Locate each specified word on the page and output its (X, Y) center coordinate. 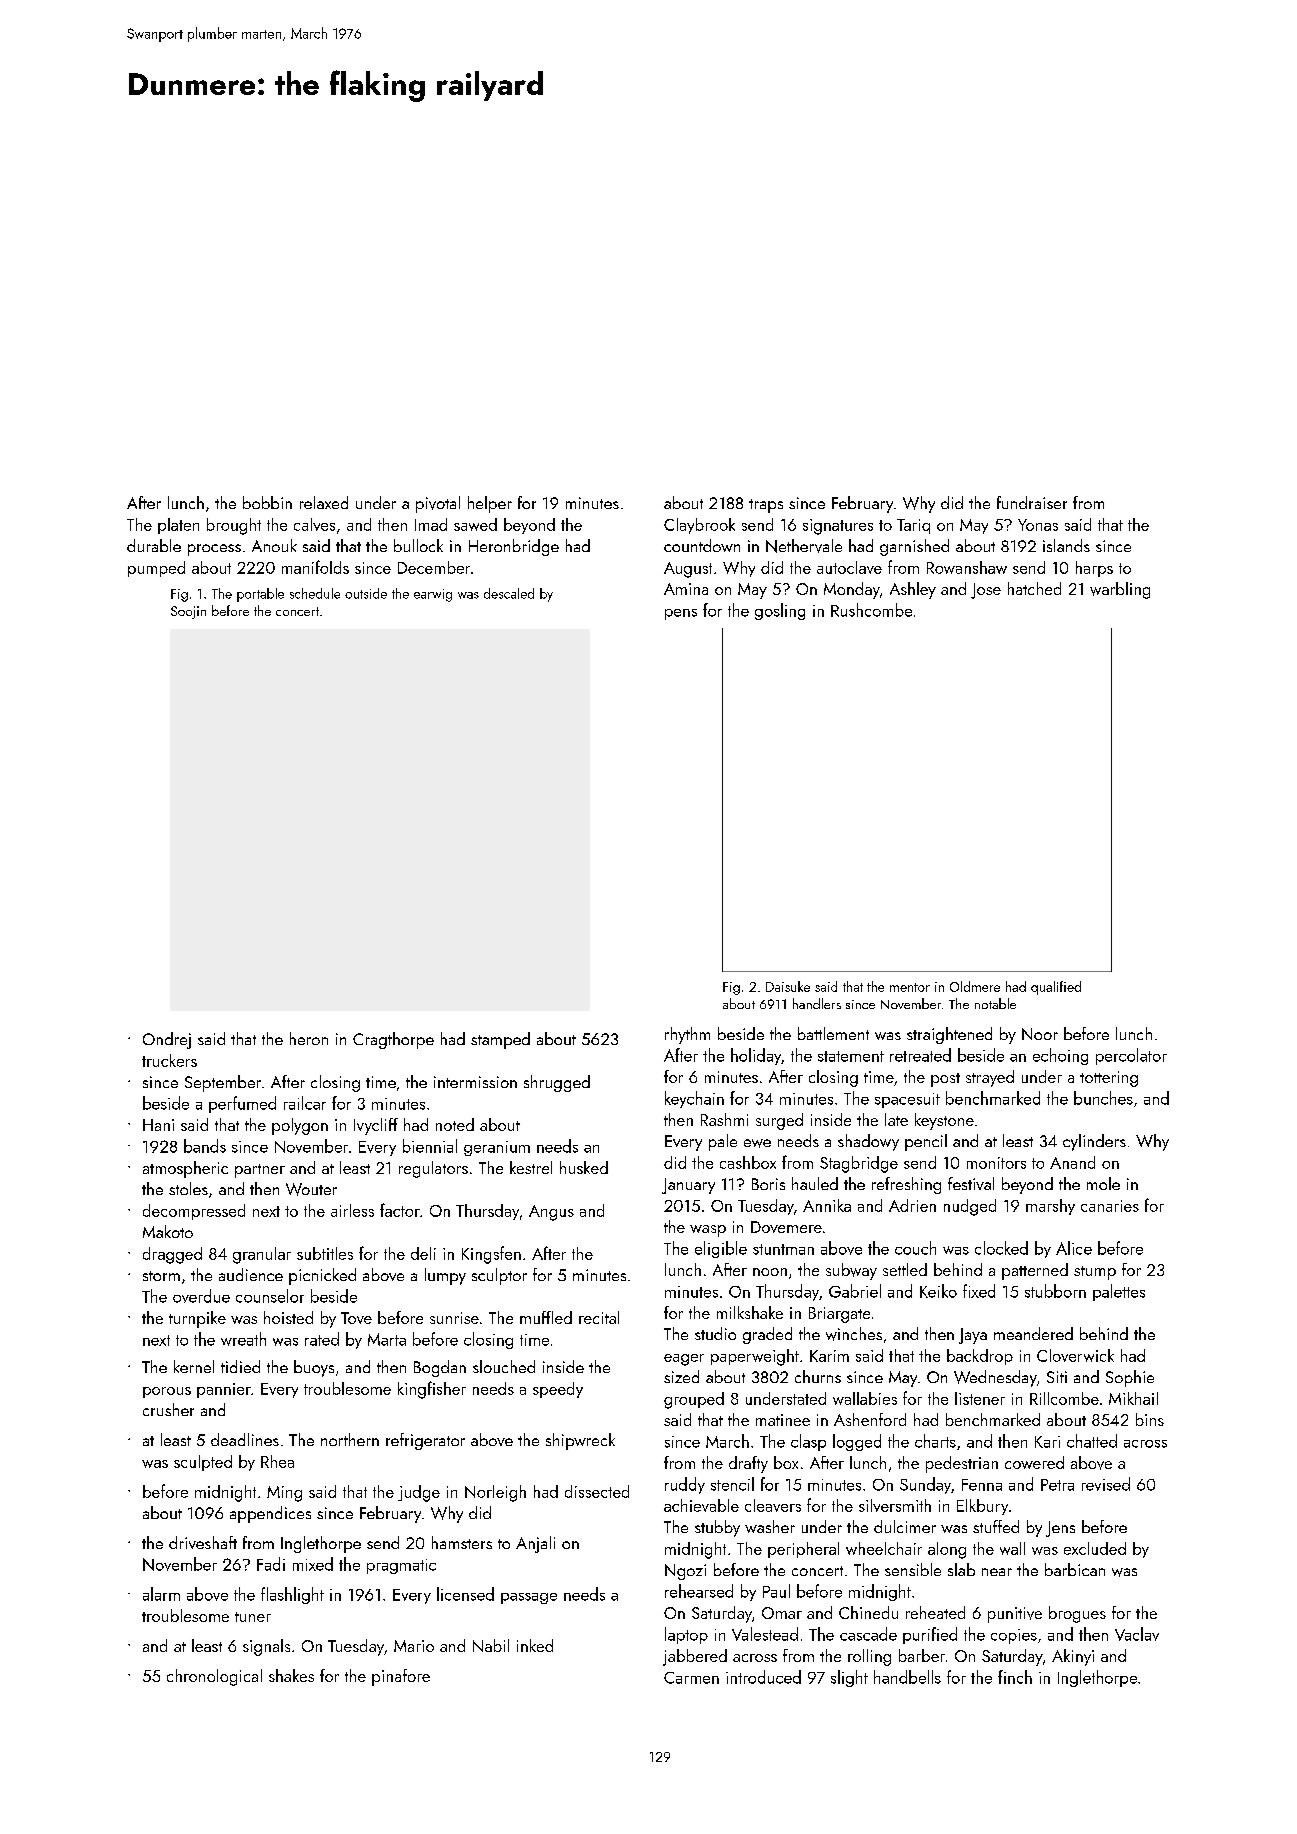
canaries (1110, 1206)
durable (154, 545)
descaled (509, 593)
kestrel (531, 1167)
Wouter (311, 1189)
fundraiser (1032, 502)
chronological (214, 1677)
